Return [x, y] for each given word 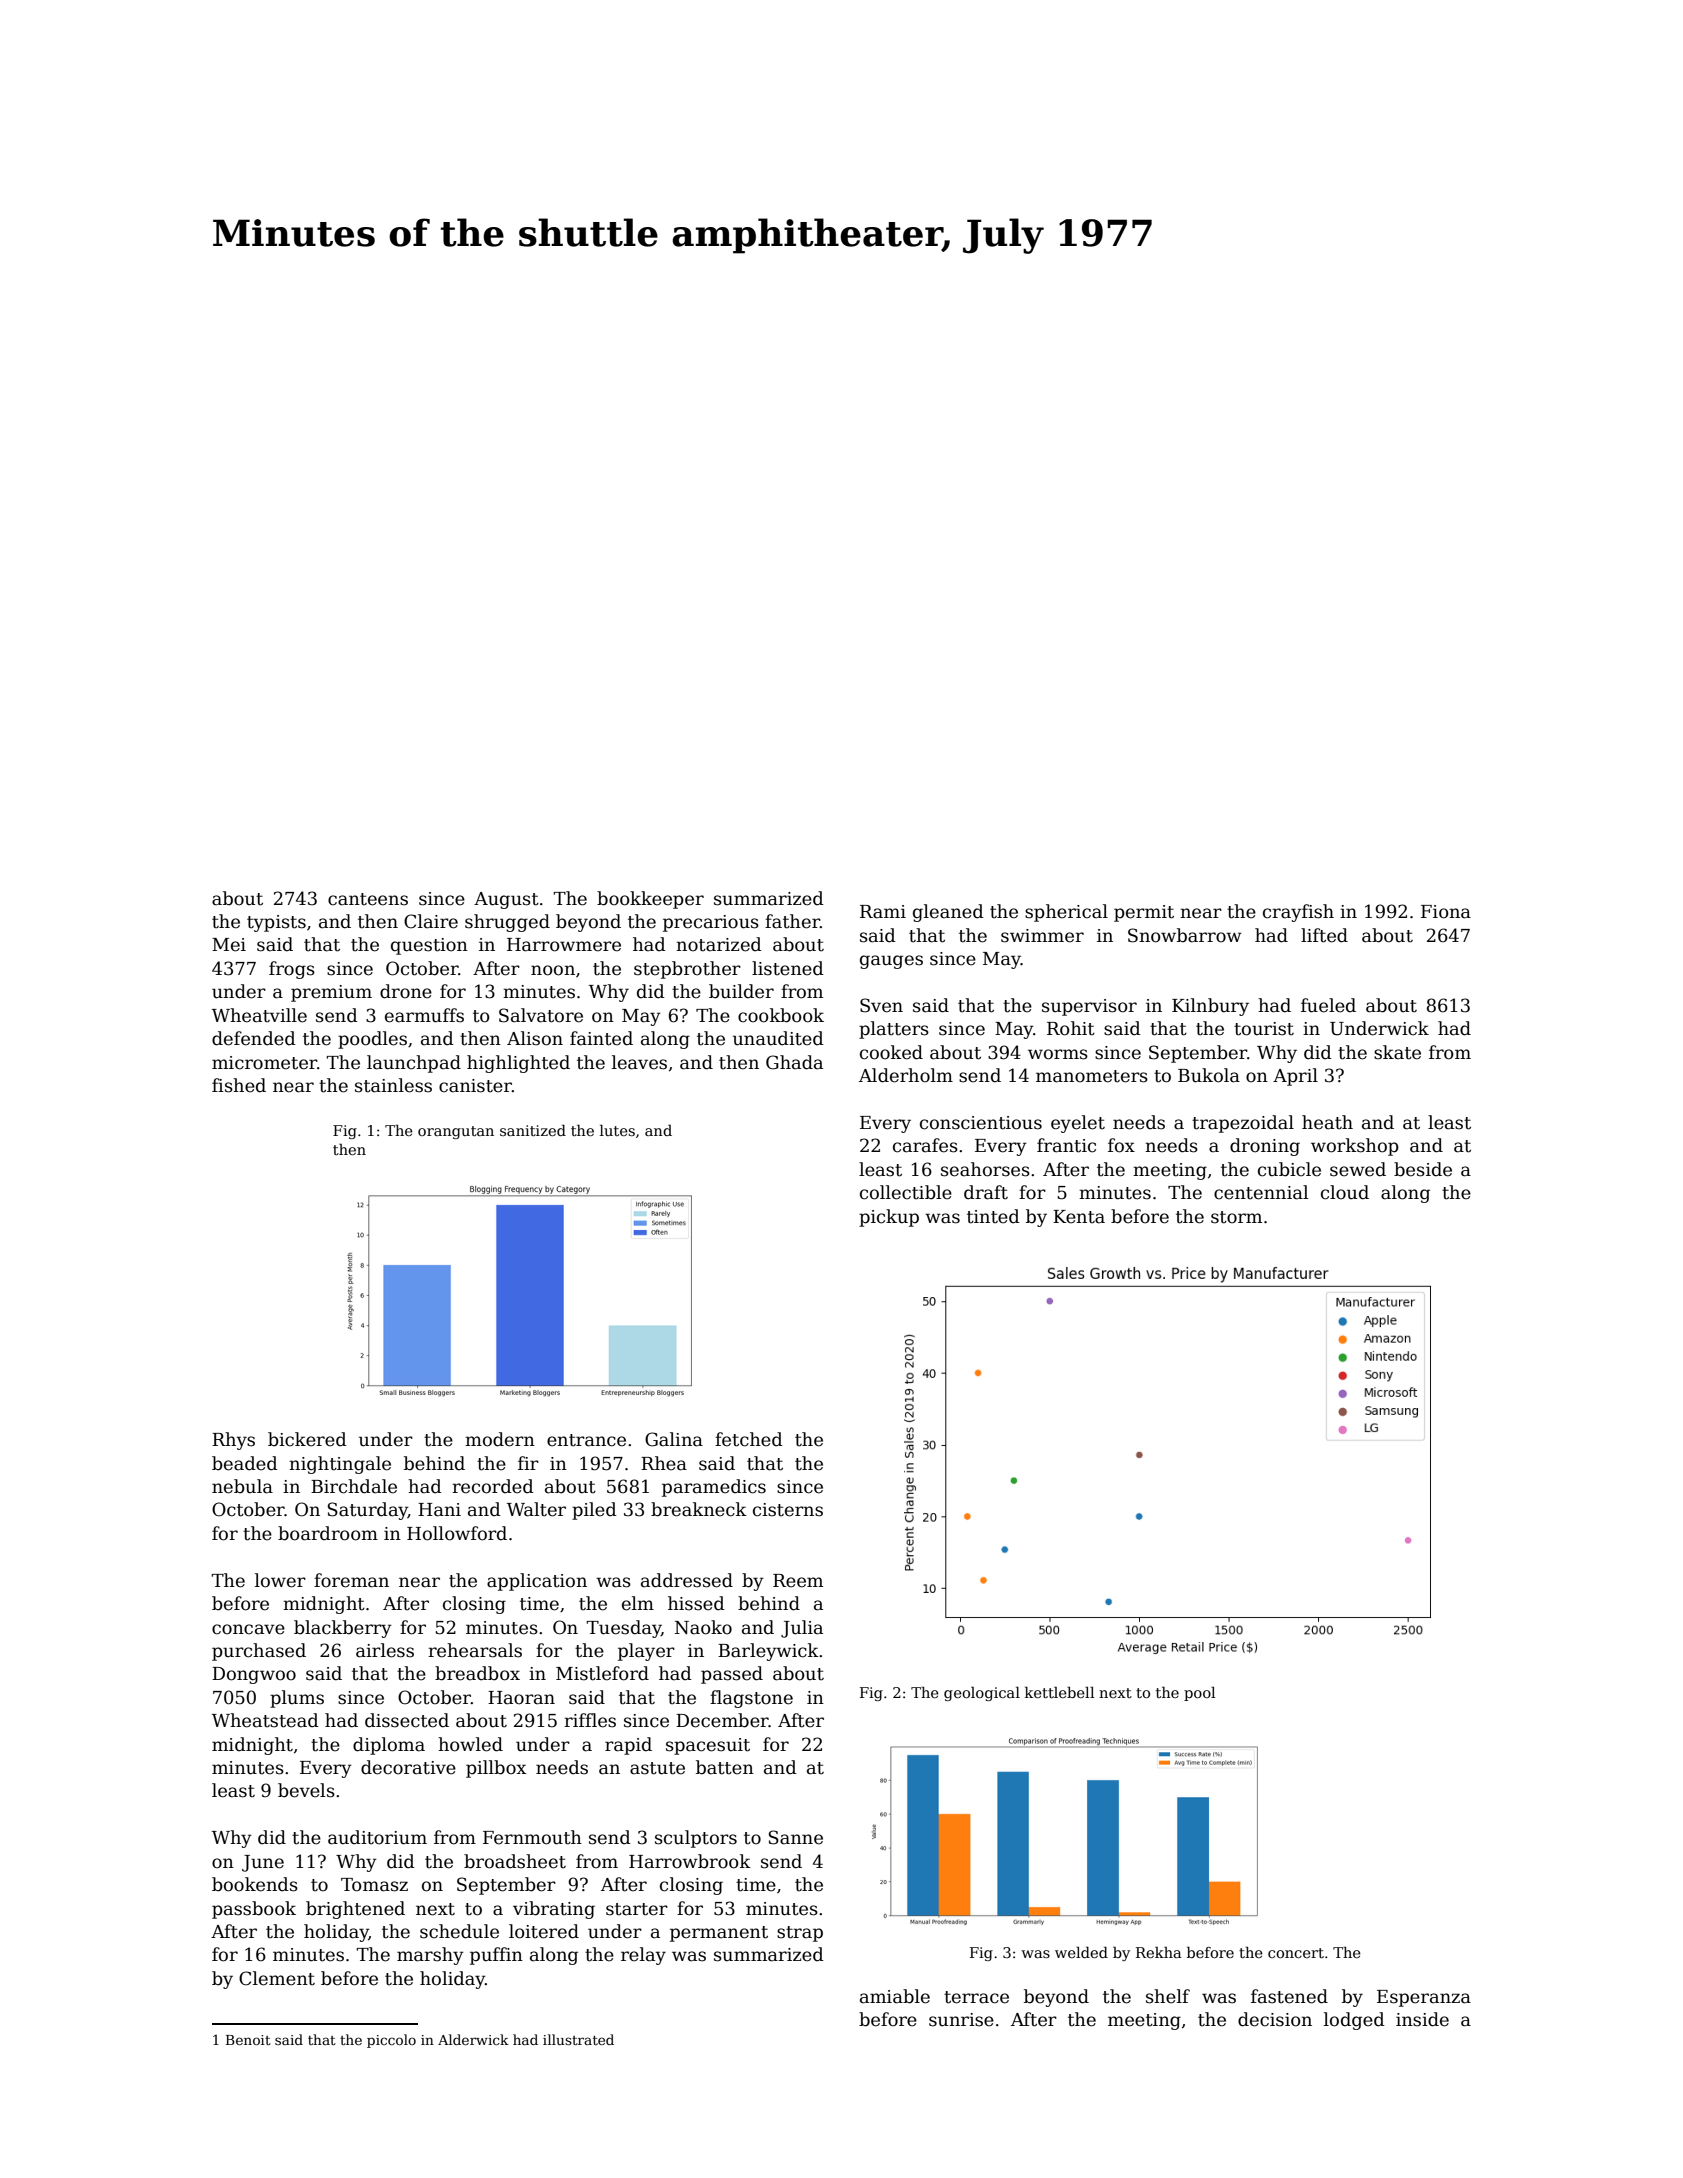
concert [1296, 1953]
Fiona [1446, 912]
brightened [355, 1910]
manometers [1092, 1076]
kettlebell [1059, 1692]
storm [1236, 1217]
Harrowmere [564, 945]
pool [1199, 1694]
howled [470, 1744]
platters [894, 1030]
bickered [307, 1439]
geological [982, 1693]
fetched [749, 1439]
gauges [891, 962]
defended [254, 1038]
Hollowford [457, 1533]
